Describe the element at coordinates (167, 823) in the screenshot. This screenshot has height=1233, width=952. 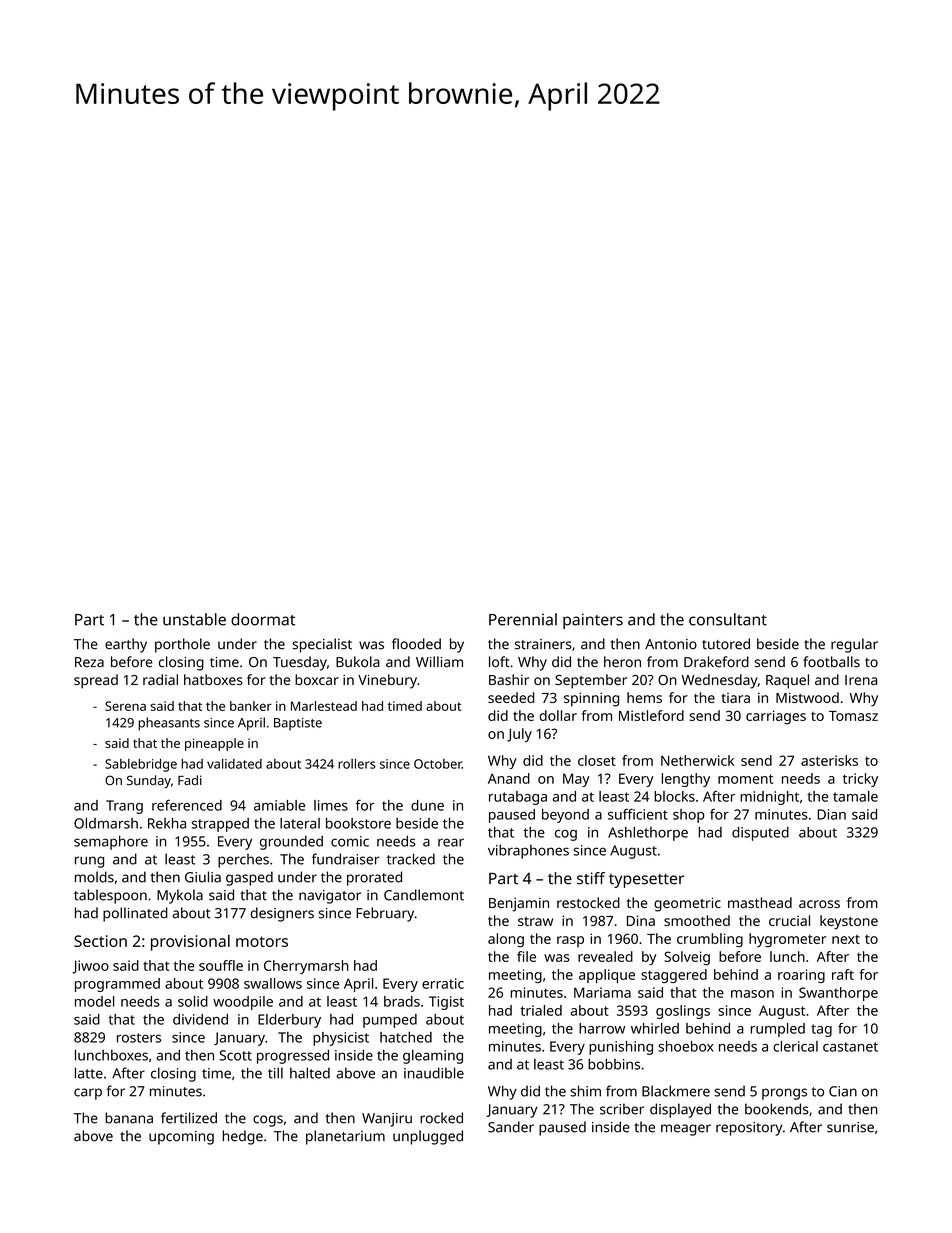
I see `Rekha` at that location.
